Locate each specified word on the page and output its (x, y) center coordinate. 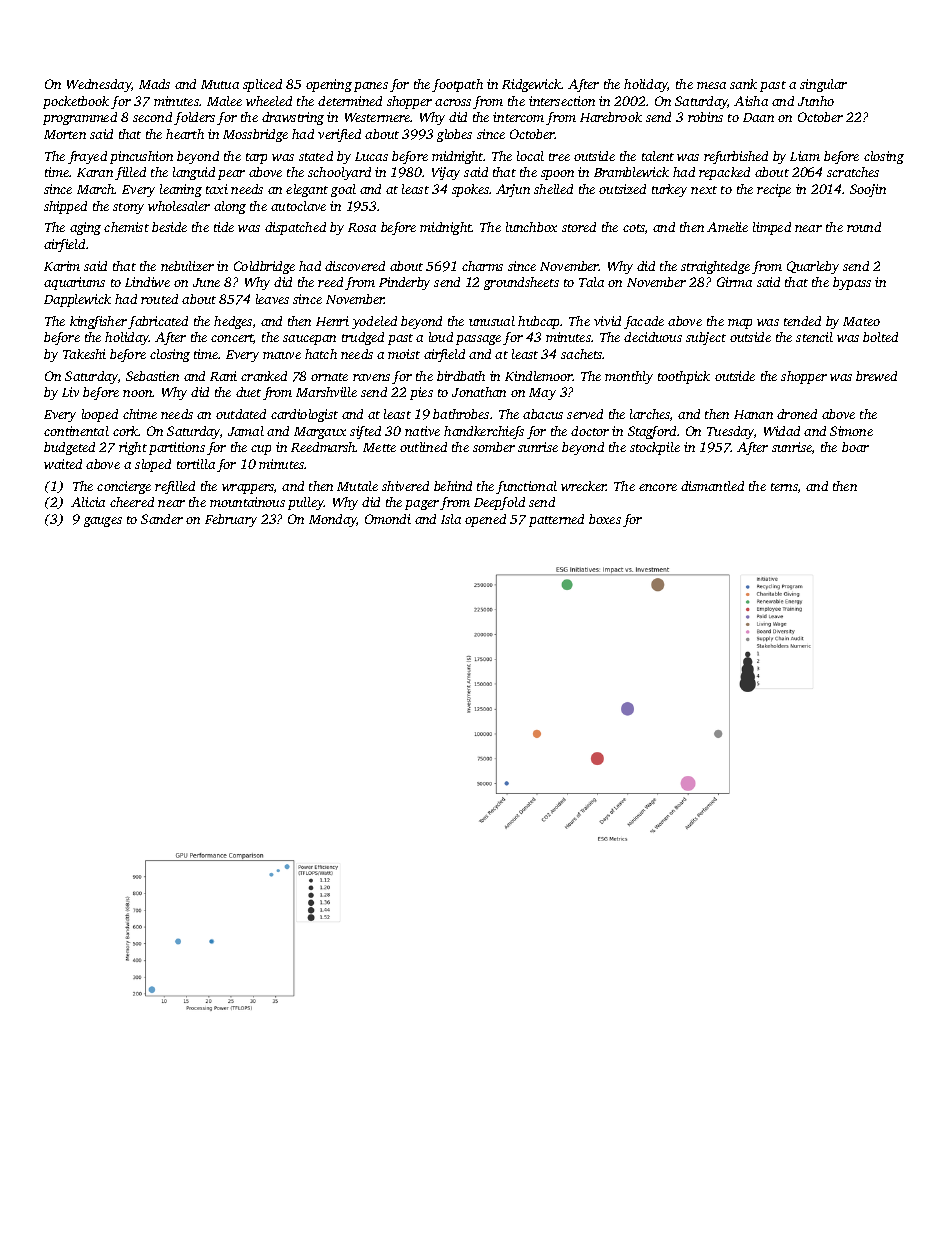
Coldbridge (264, 267)
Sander (162, 519)
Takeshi (84, 354)
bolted (880, 337)
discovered (355, 266)
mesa (711, 85)
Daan (758, 117)
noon (138, 393)
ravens (371, 377)
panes (371, 87)
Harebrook (611, 117)
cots (634, 228)
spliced (262, 85)
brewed (876, 376)
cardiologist (304, 415)
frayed (87, 157)
